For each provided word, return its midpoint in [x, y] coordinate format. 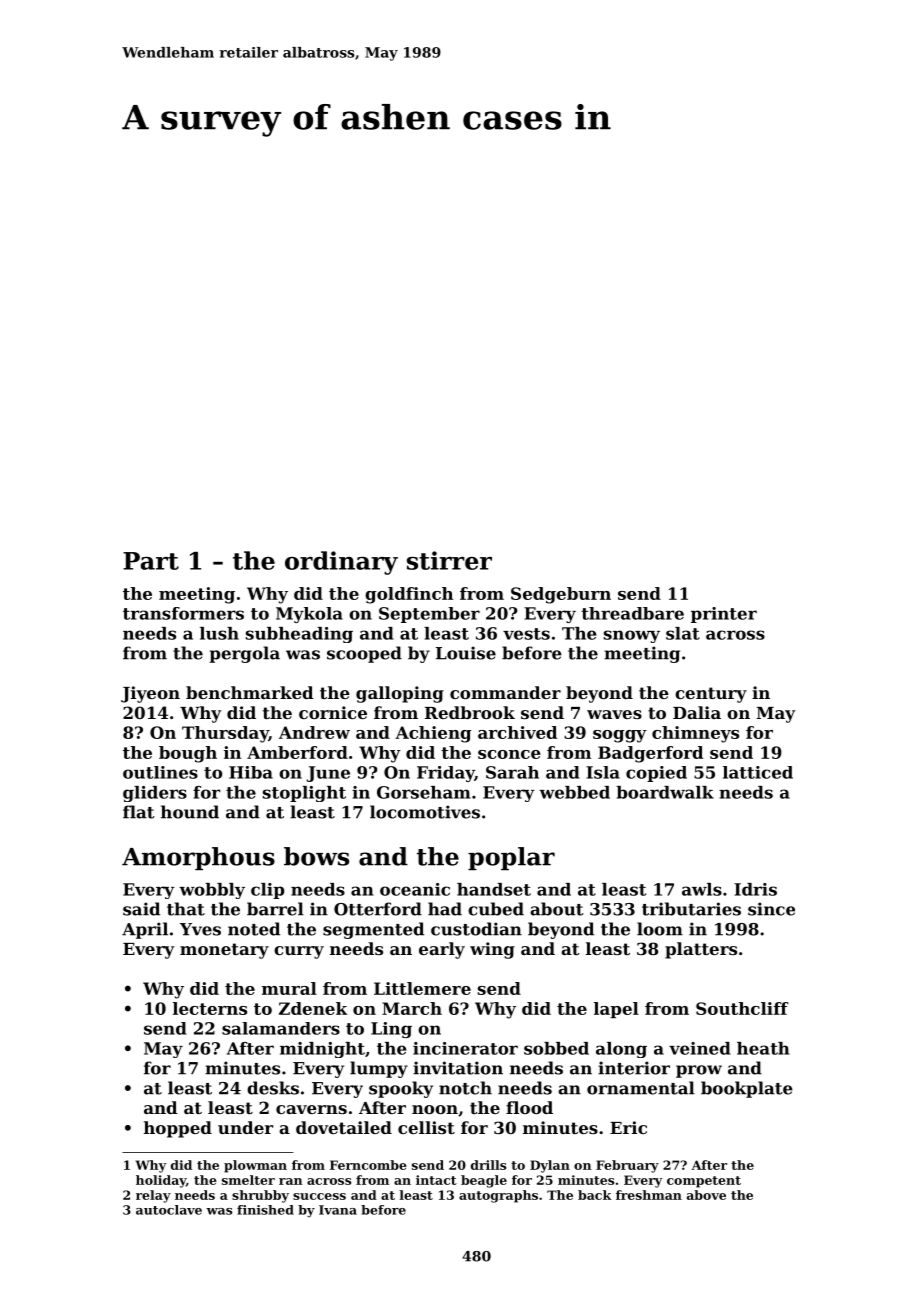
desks [273, 1088]
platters [701, 950]
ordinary [341, 563]
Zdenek [313, 1008]
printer [724, 615]
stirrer [449, 560]
